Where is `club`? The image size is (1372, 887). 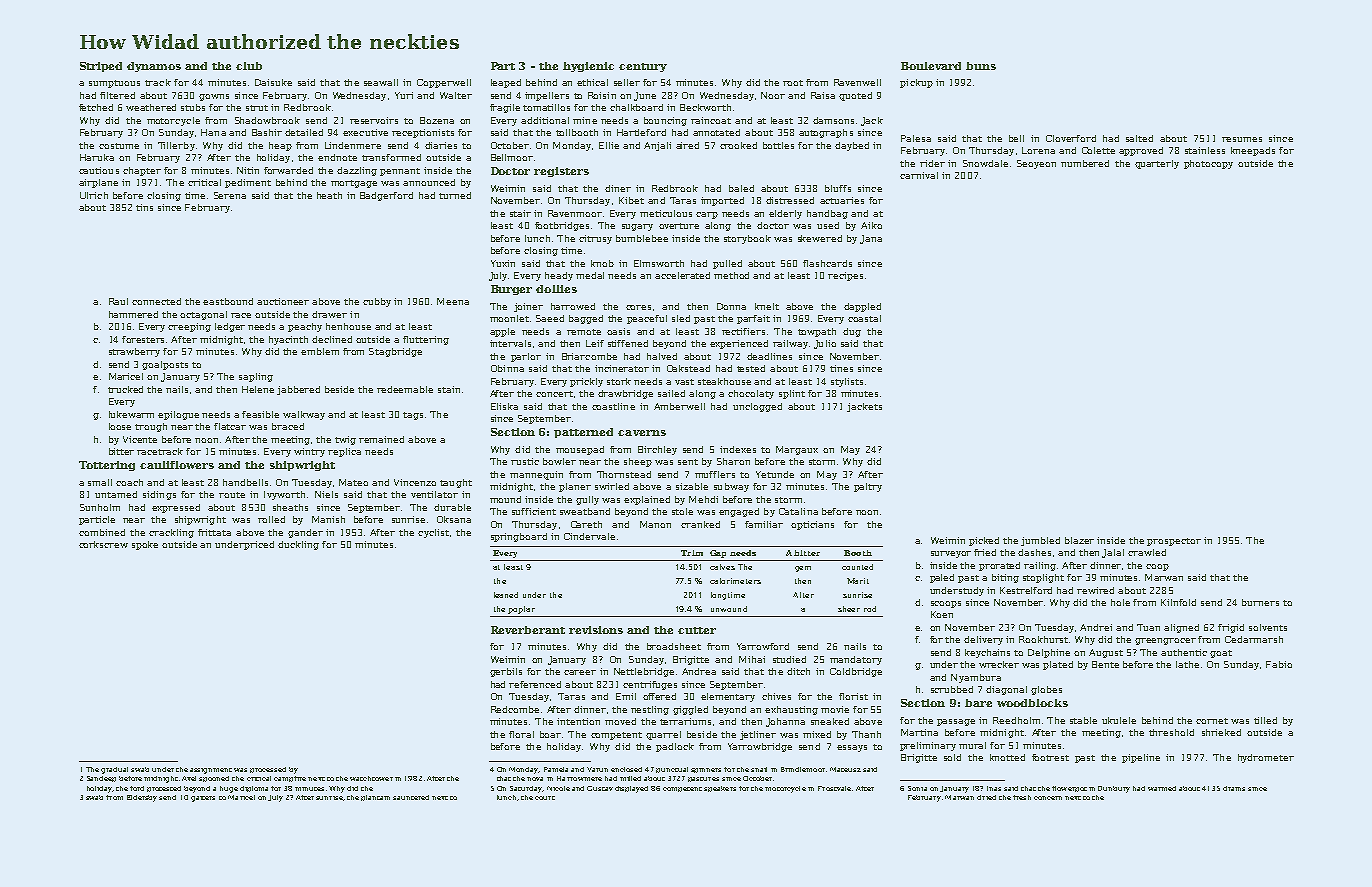 club is located at coordinates (249, 66).
